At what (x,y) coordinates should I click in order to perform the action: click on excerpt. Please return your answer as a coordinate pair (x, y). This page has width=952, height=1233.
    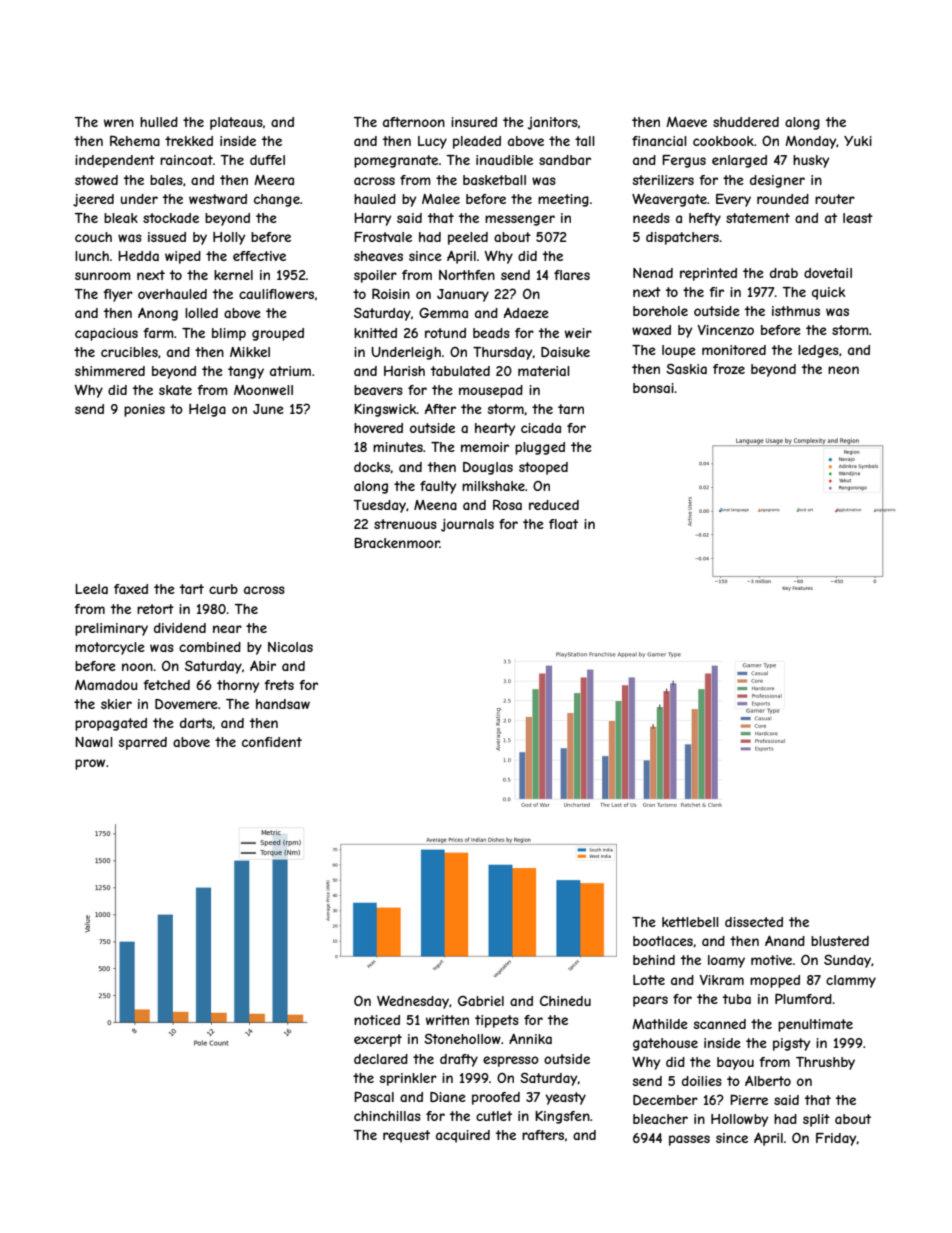
    Looking at the image, I should click on (378, 1040).
